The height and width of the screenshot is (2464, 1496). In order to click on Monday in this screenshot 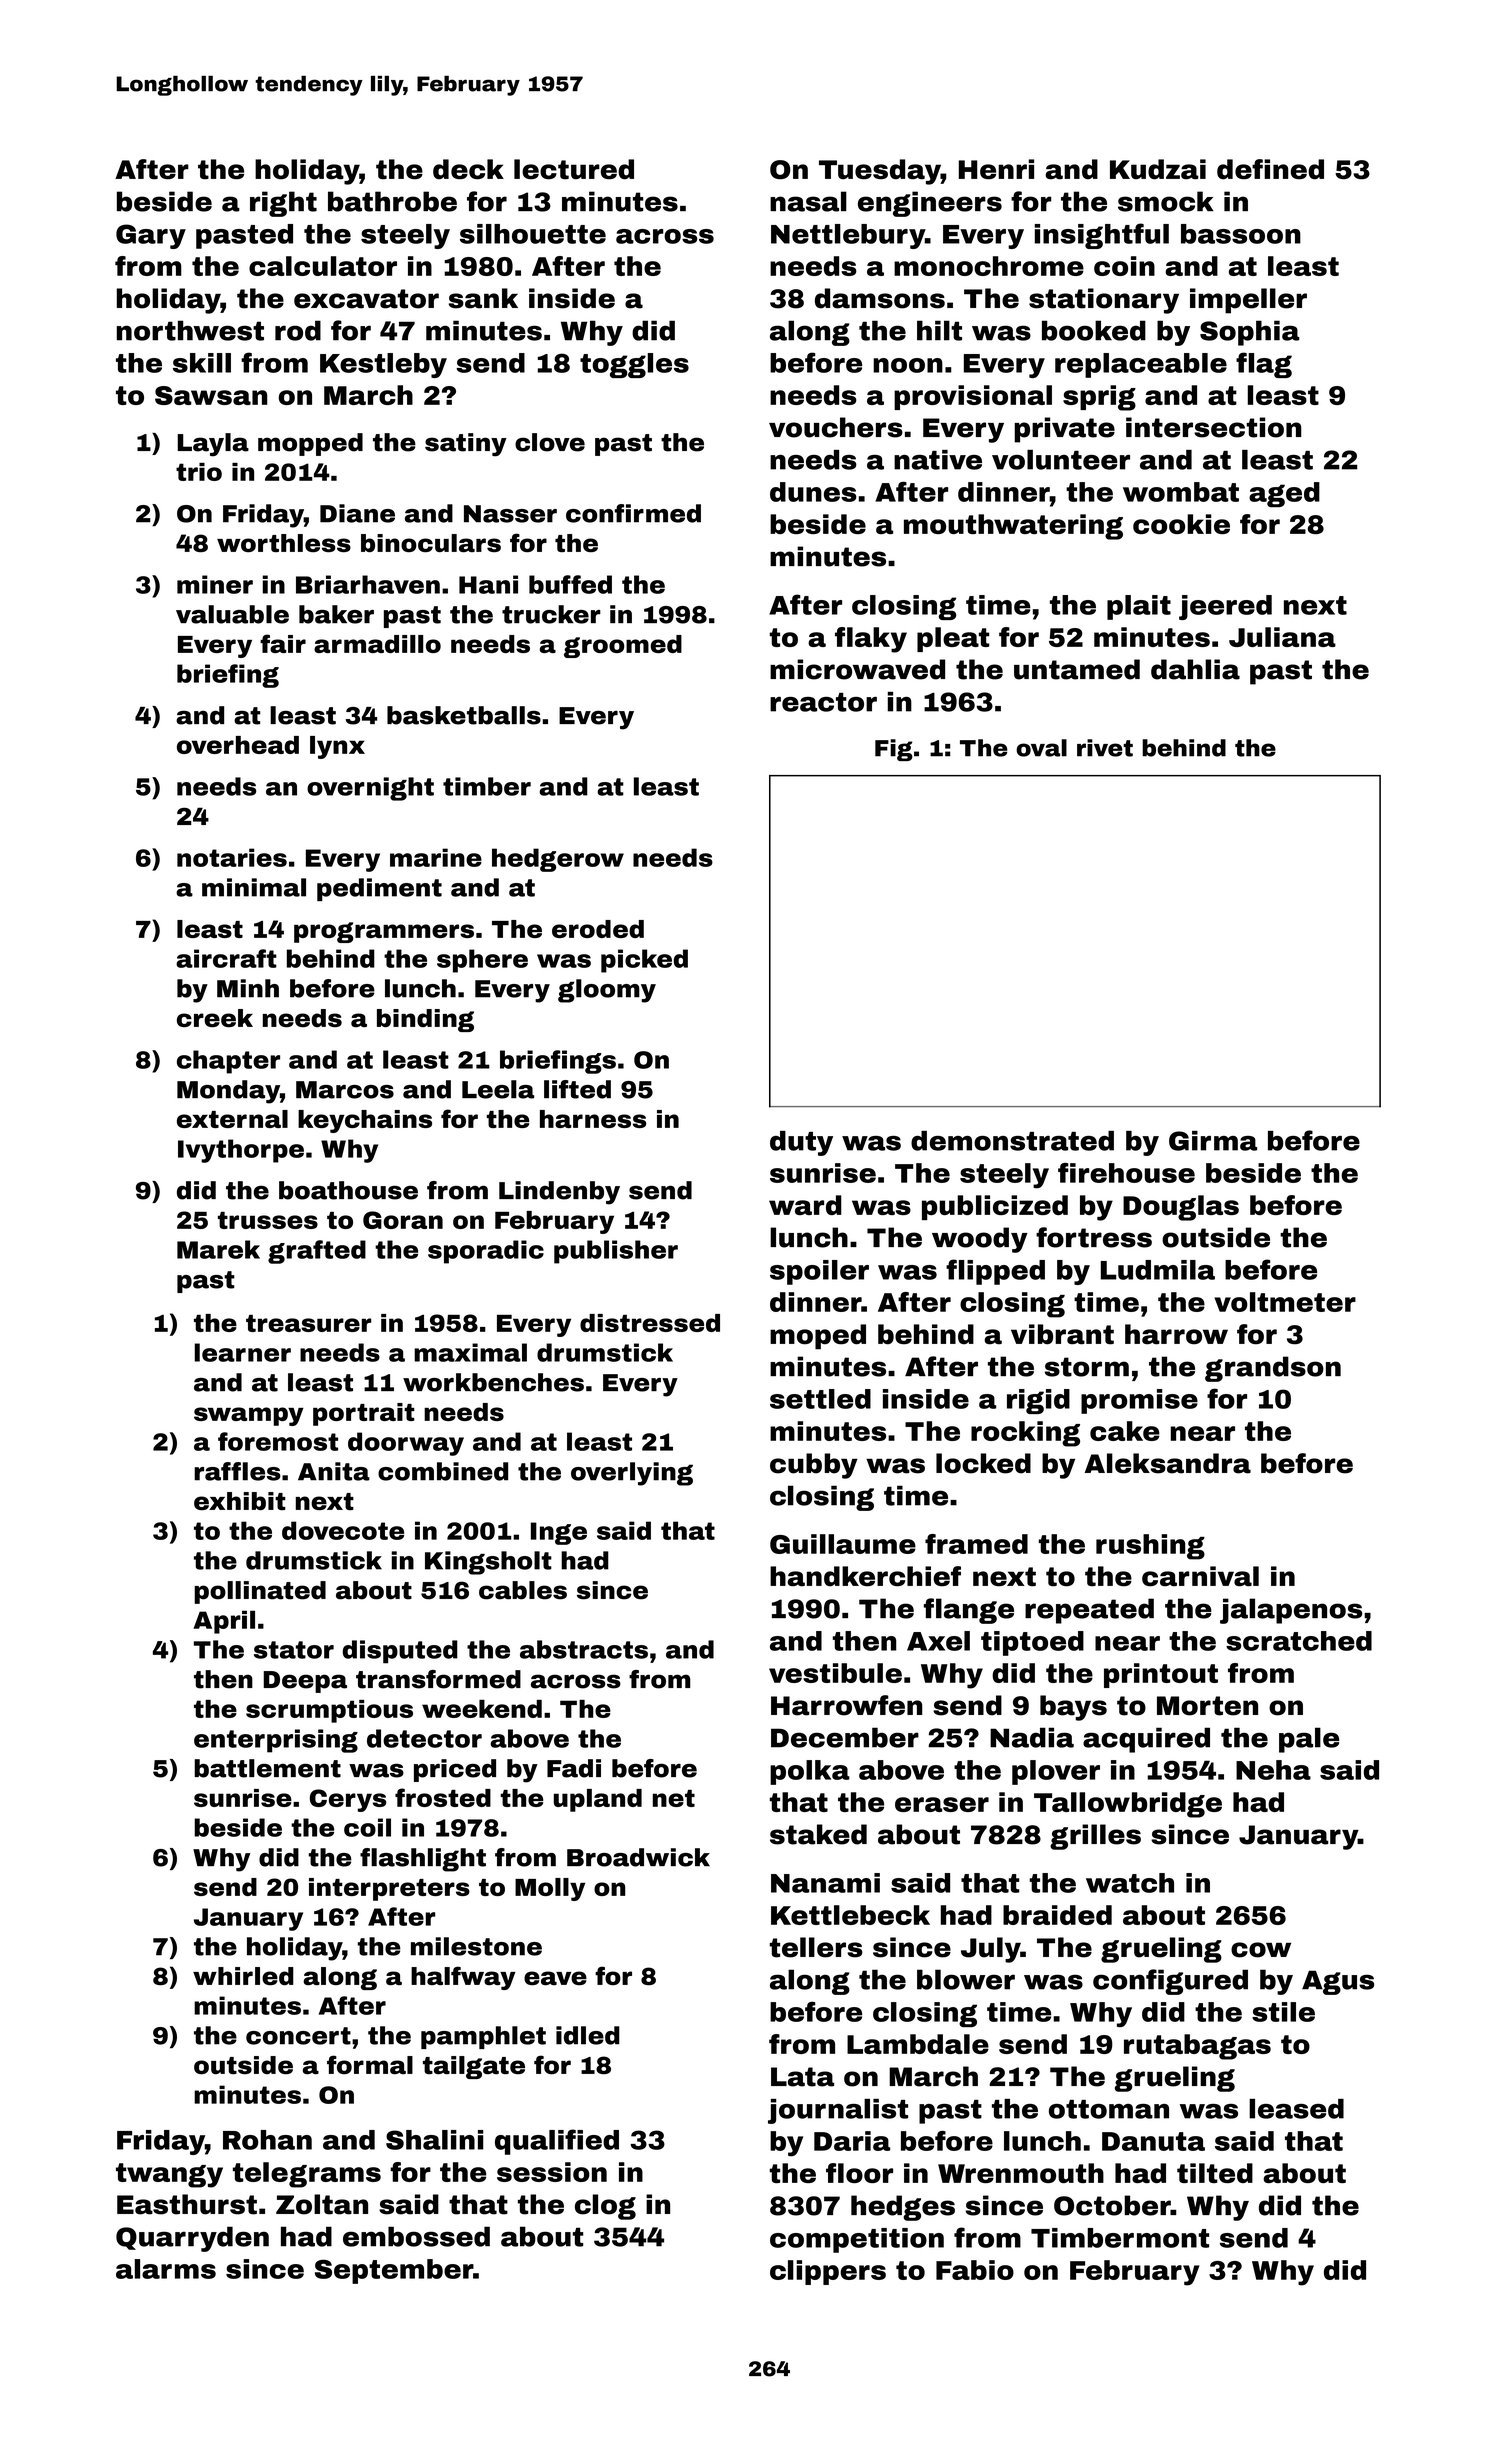, I will do `click(228, 1092)`.
